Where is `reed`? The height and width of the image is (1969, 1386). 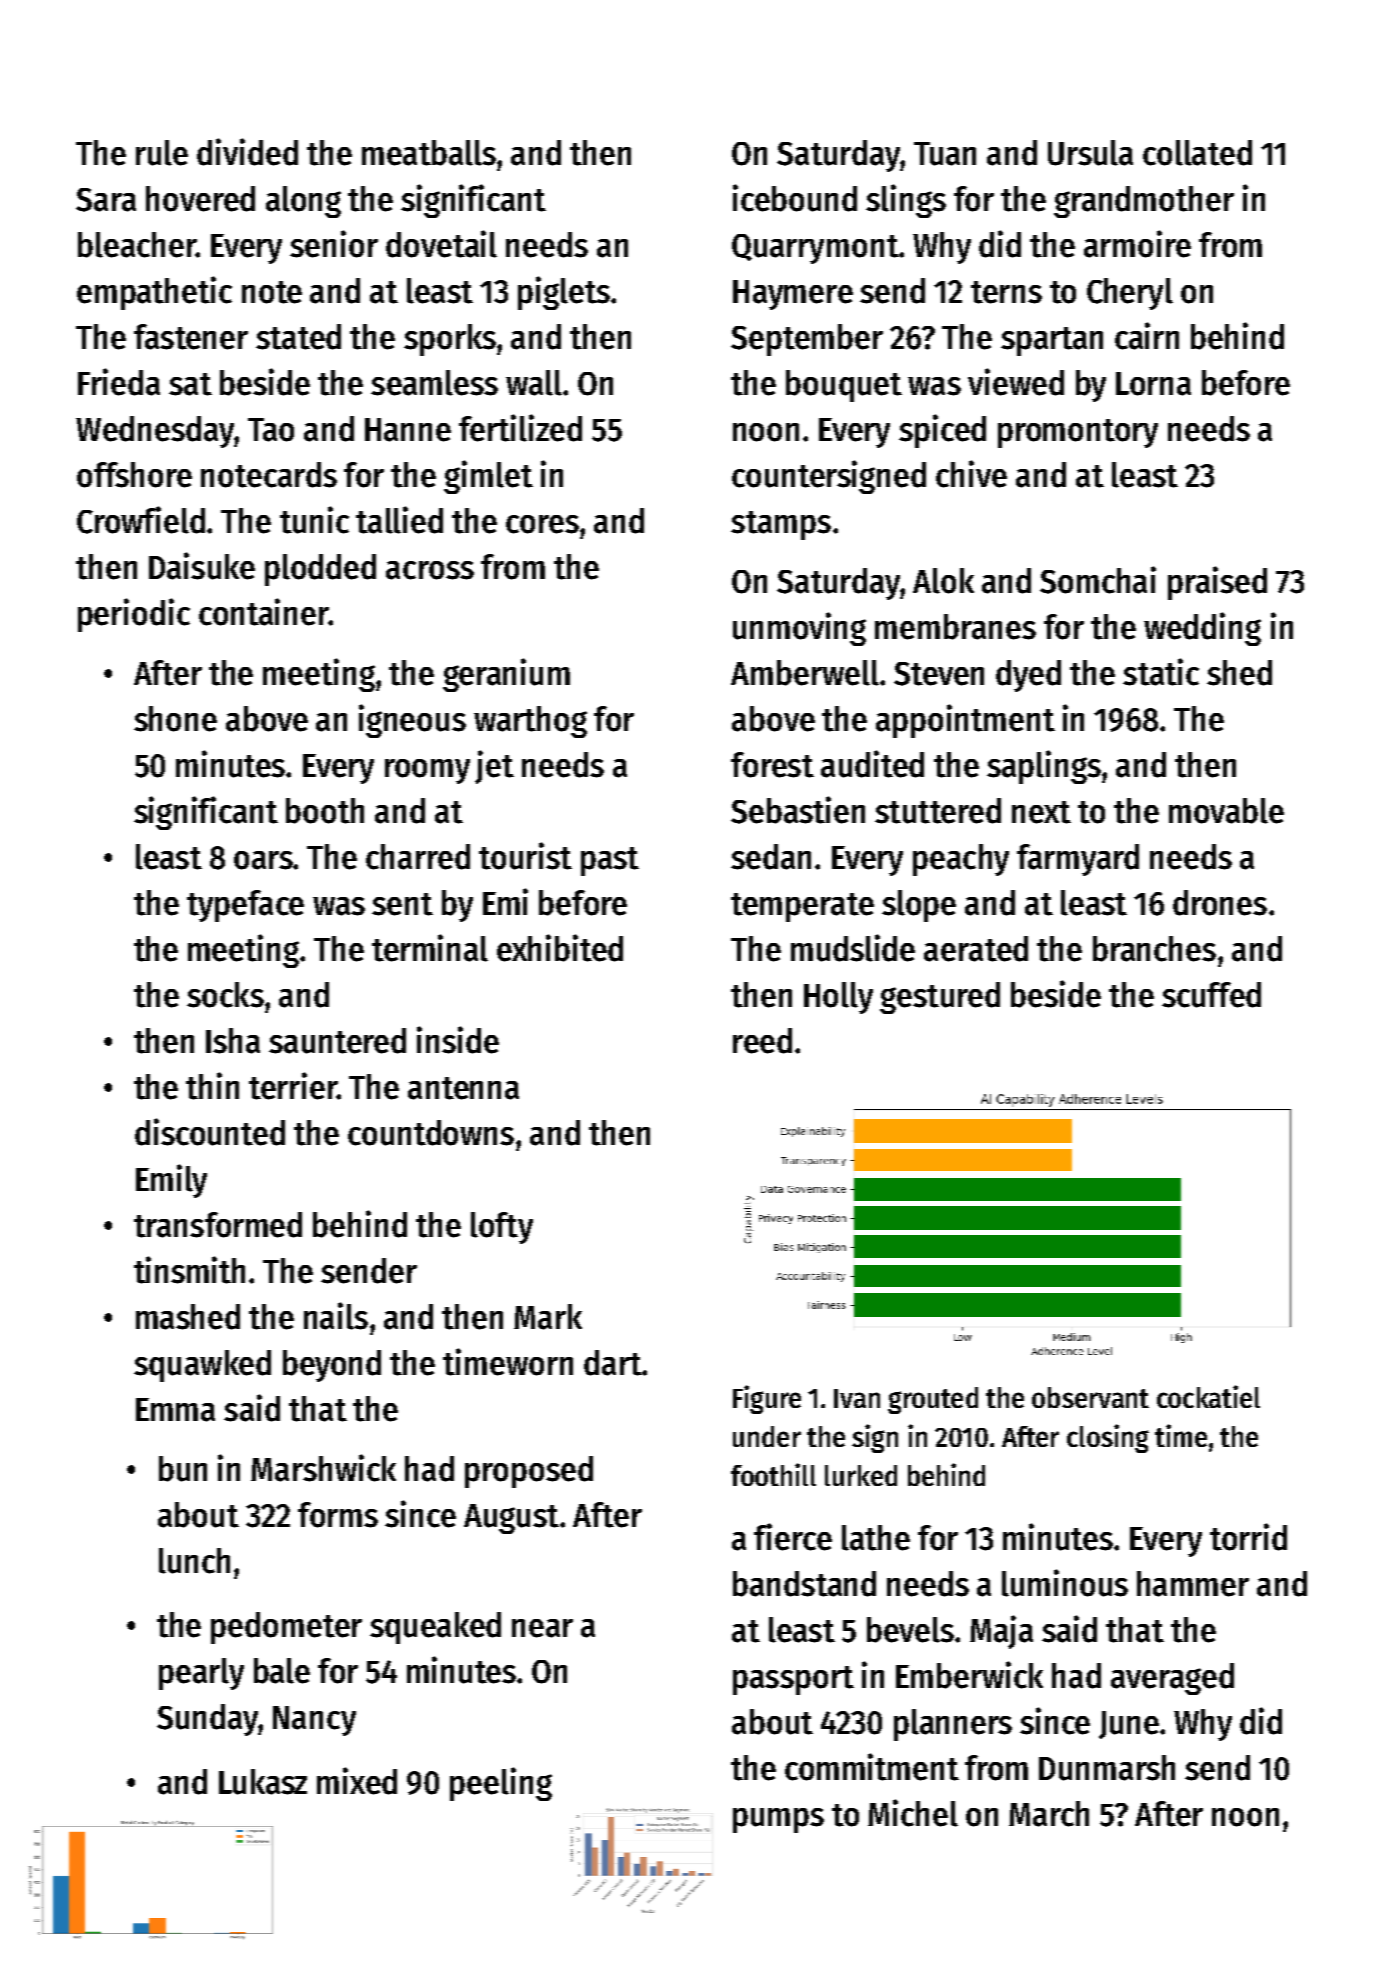
reed is located at coordinates (762, 1041).
